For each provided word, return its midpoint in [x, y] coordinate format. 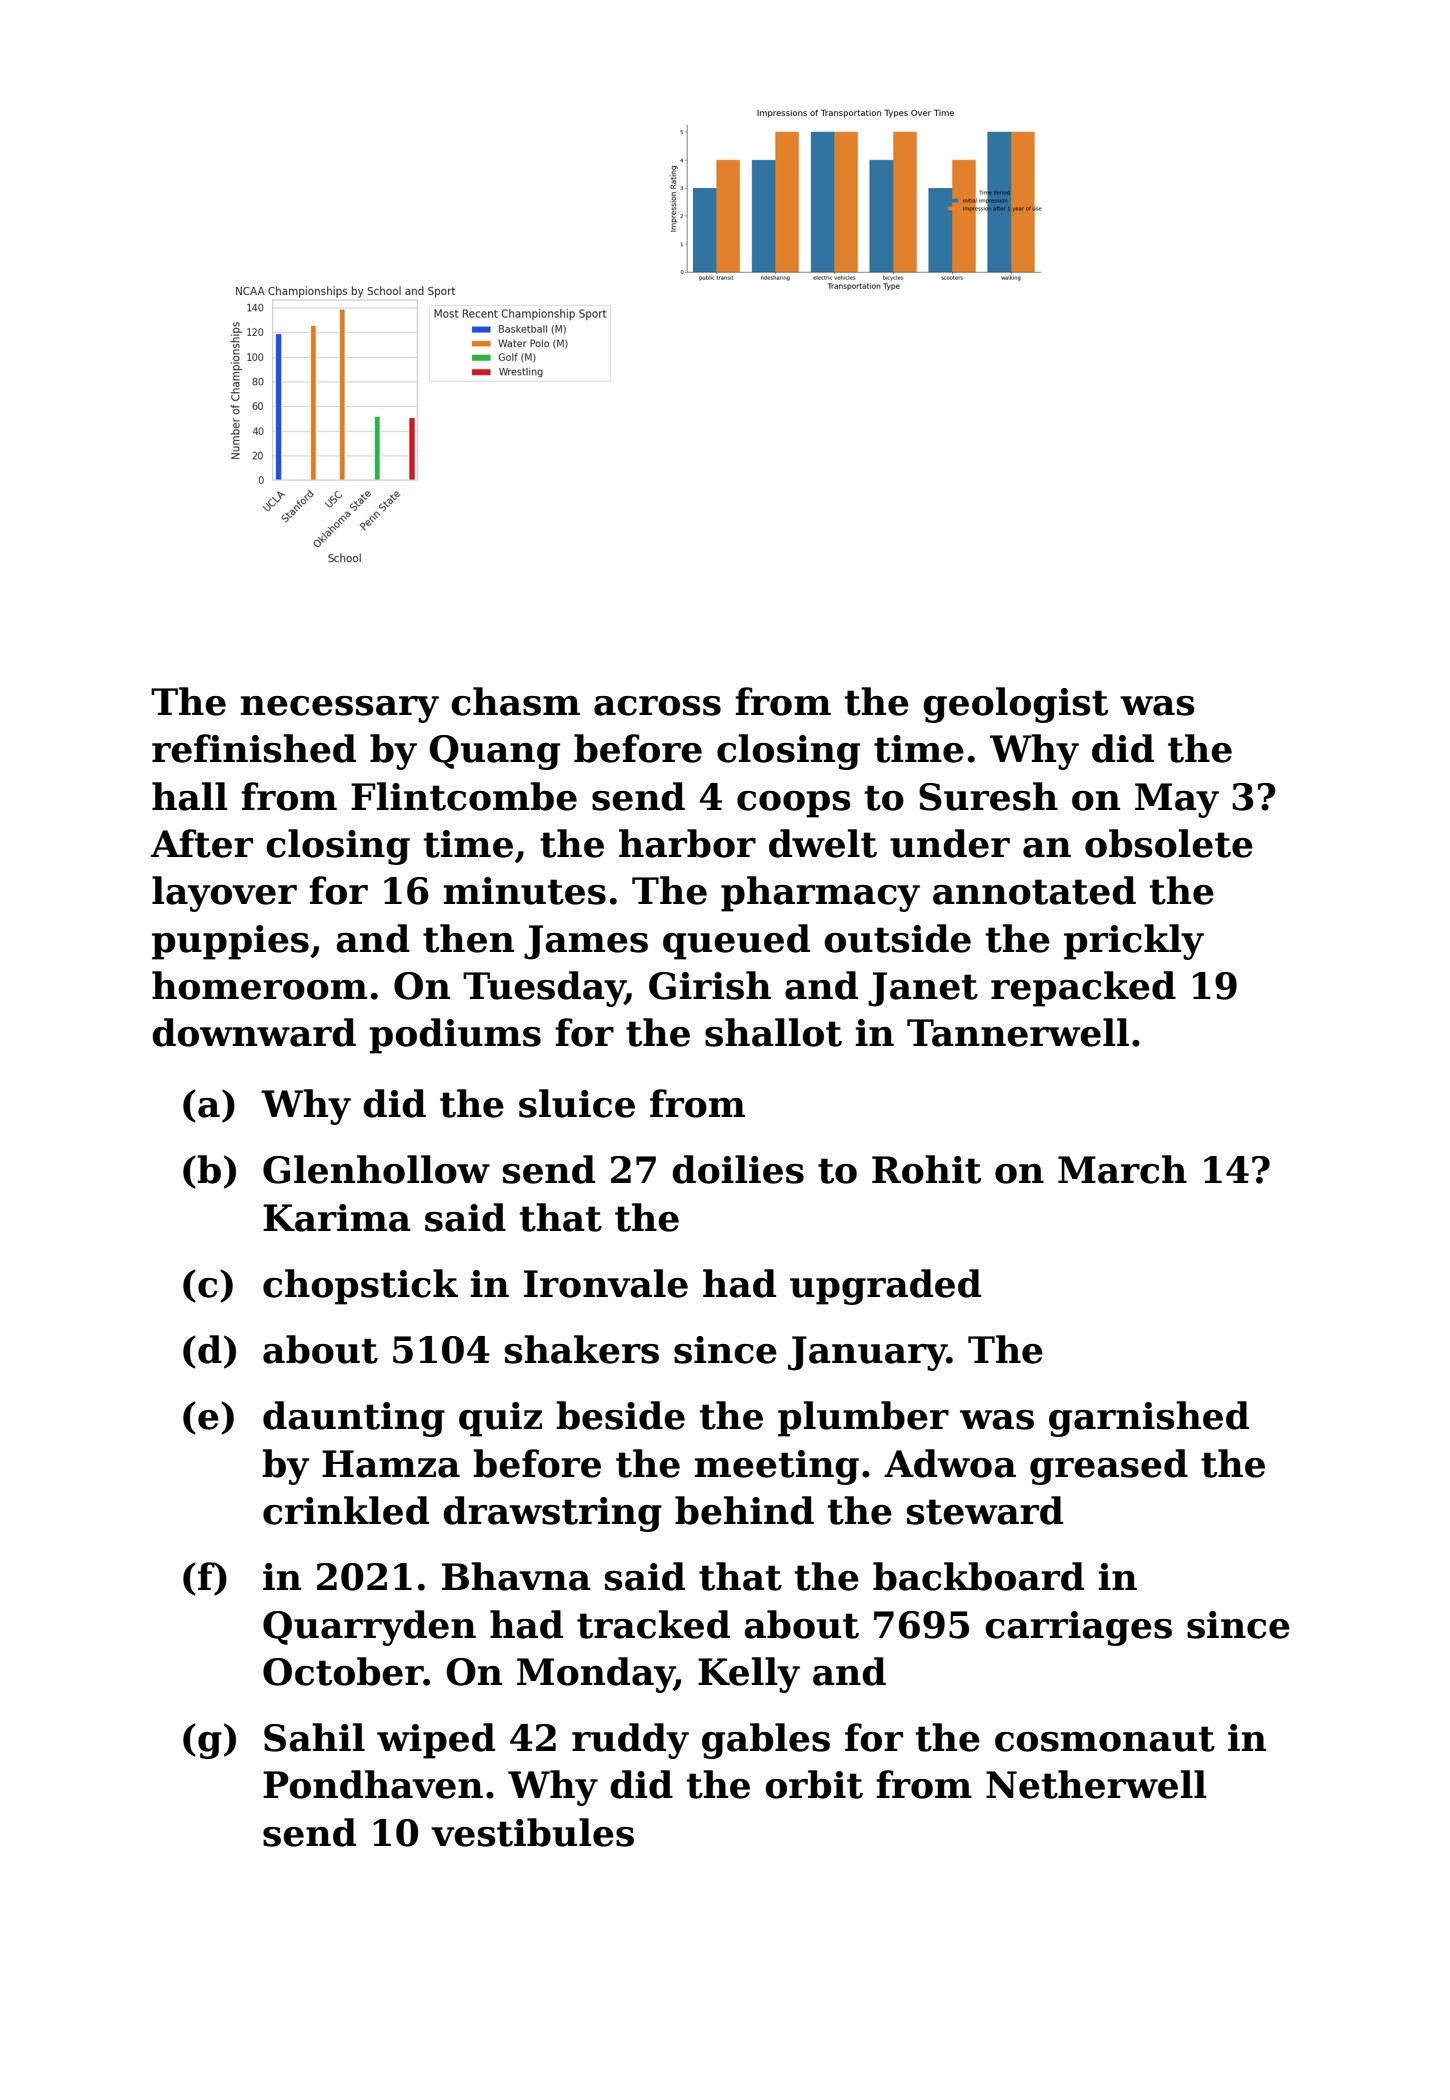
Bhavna [516, 1576]
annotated [1034, 890]
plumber [863, 1419]
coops [794, 804]
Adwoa [950, 1463]
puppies [230, 942]
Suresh [988, 796]
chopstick [360, 1287]
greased [1109, 1467]
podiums [455, 1036]
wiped [436, 1741]
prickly [1134, 942]
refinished [254, 748]
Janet [923, 989]
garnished [1149, 1419]
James [586, 942]
